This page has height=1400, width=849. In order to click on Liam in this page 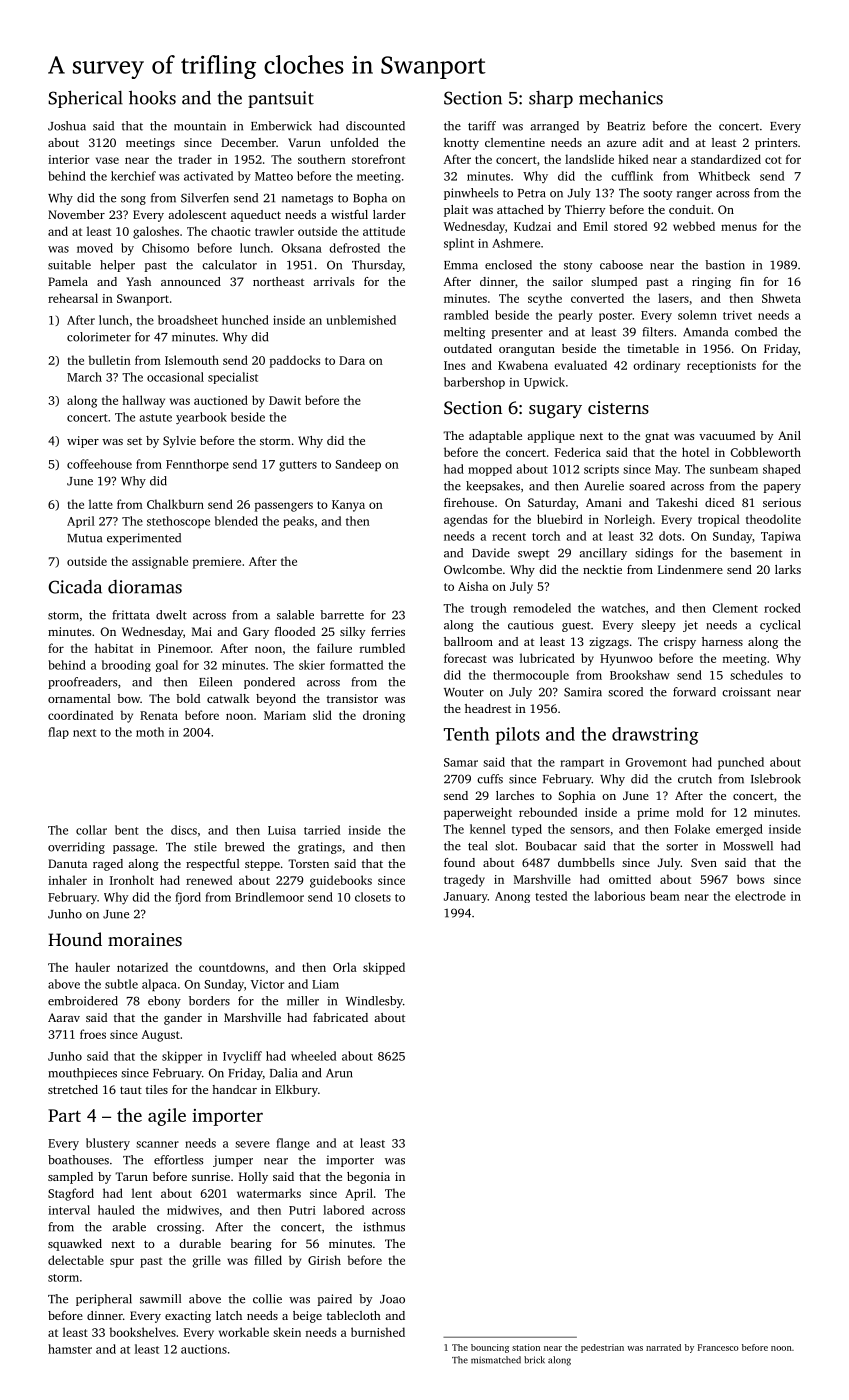, I will do `click(325, 984)`.
